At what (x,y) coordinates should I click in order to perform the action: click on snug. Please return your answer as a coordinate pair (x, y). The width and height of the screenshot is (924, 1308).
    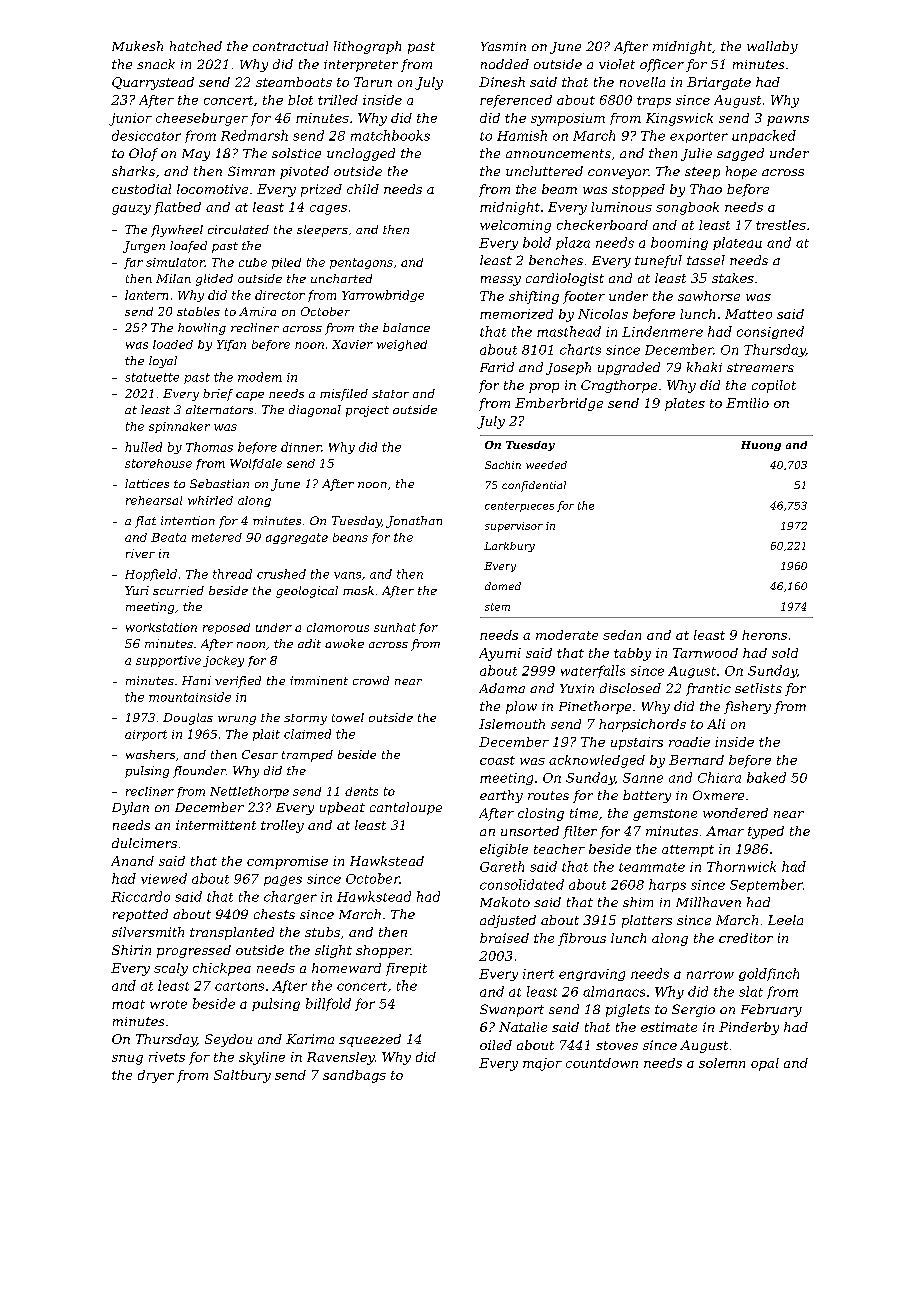
    Looking at the image, I should click on (127, 1060).
